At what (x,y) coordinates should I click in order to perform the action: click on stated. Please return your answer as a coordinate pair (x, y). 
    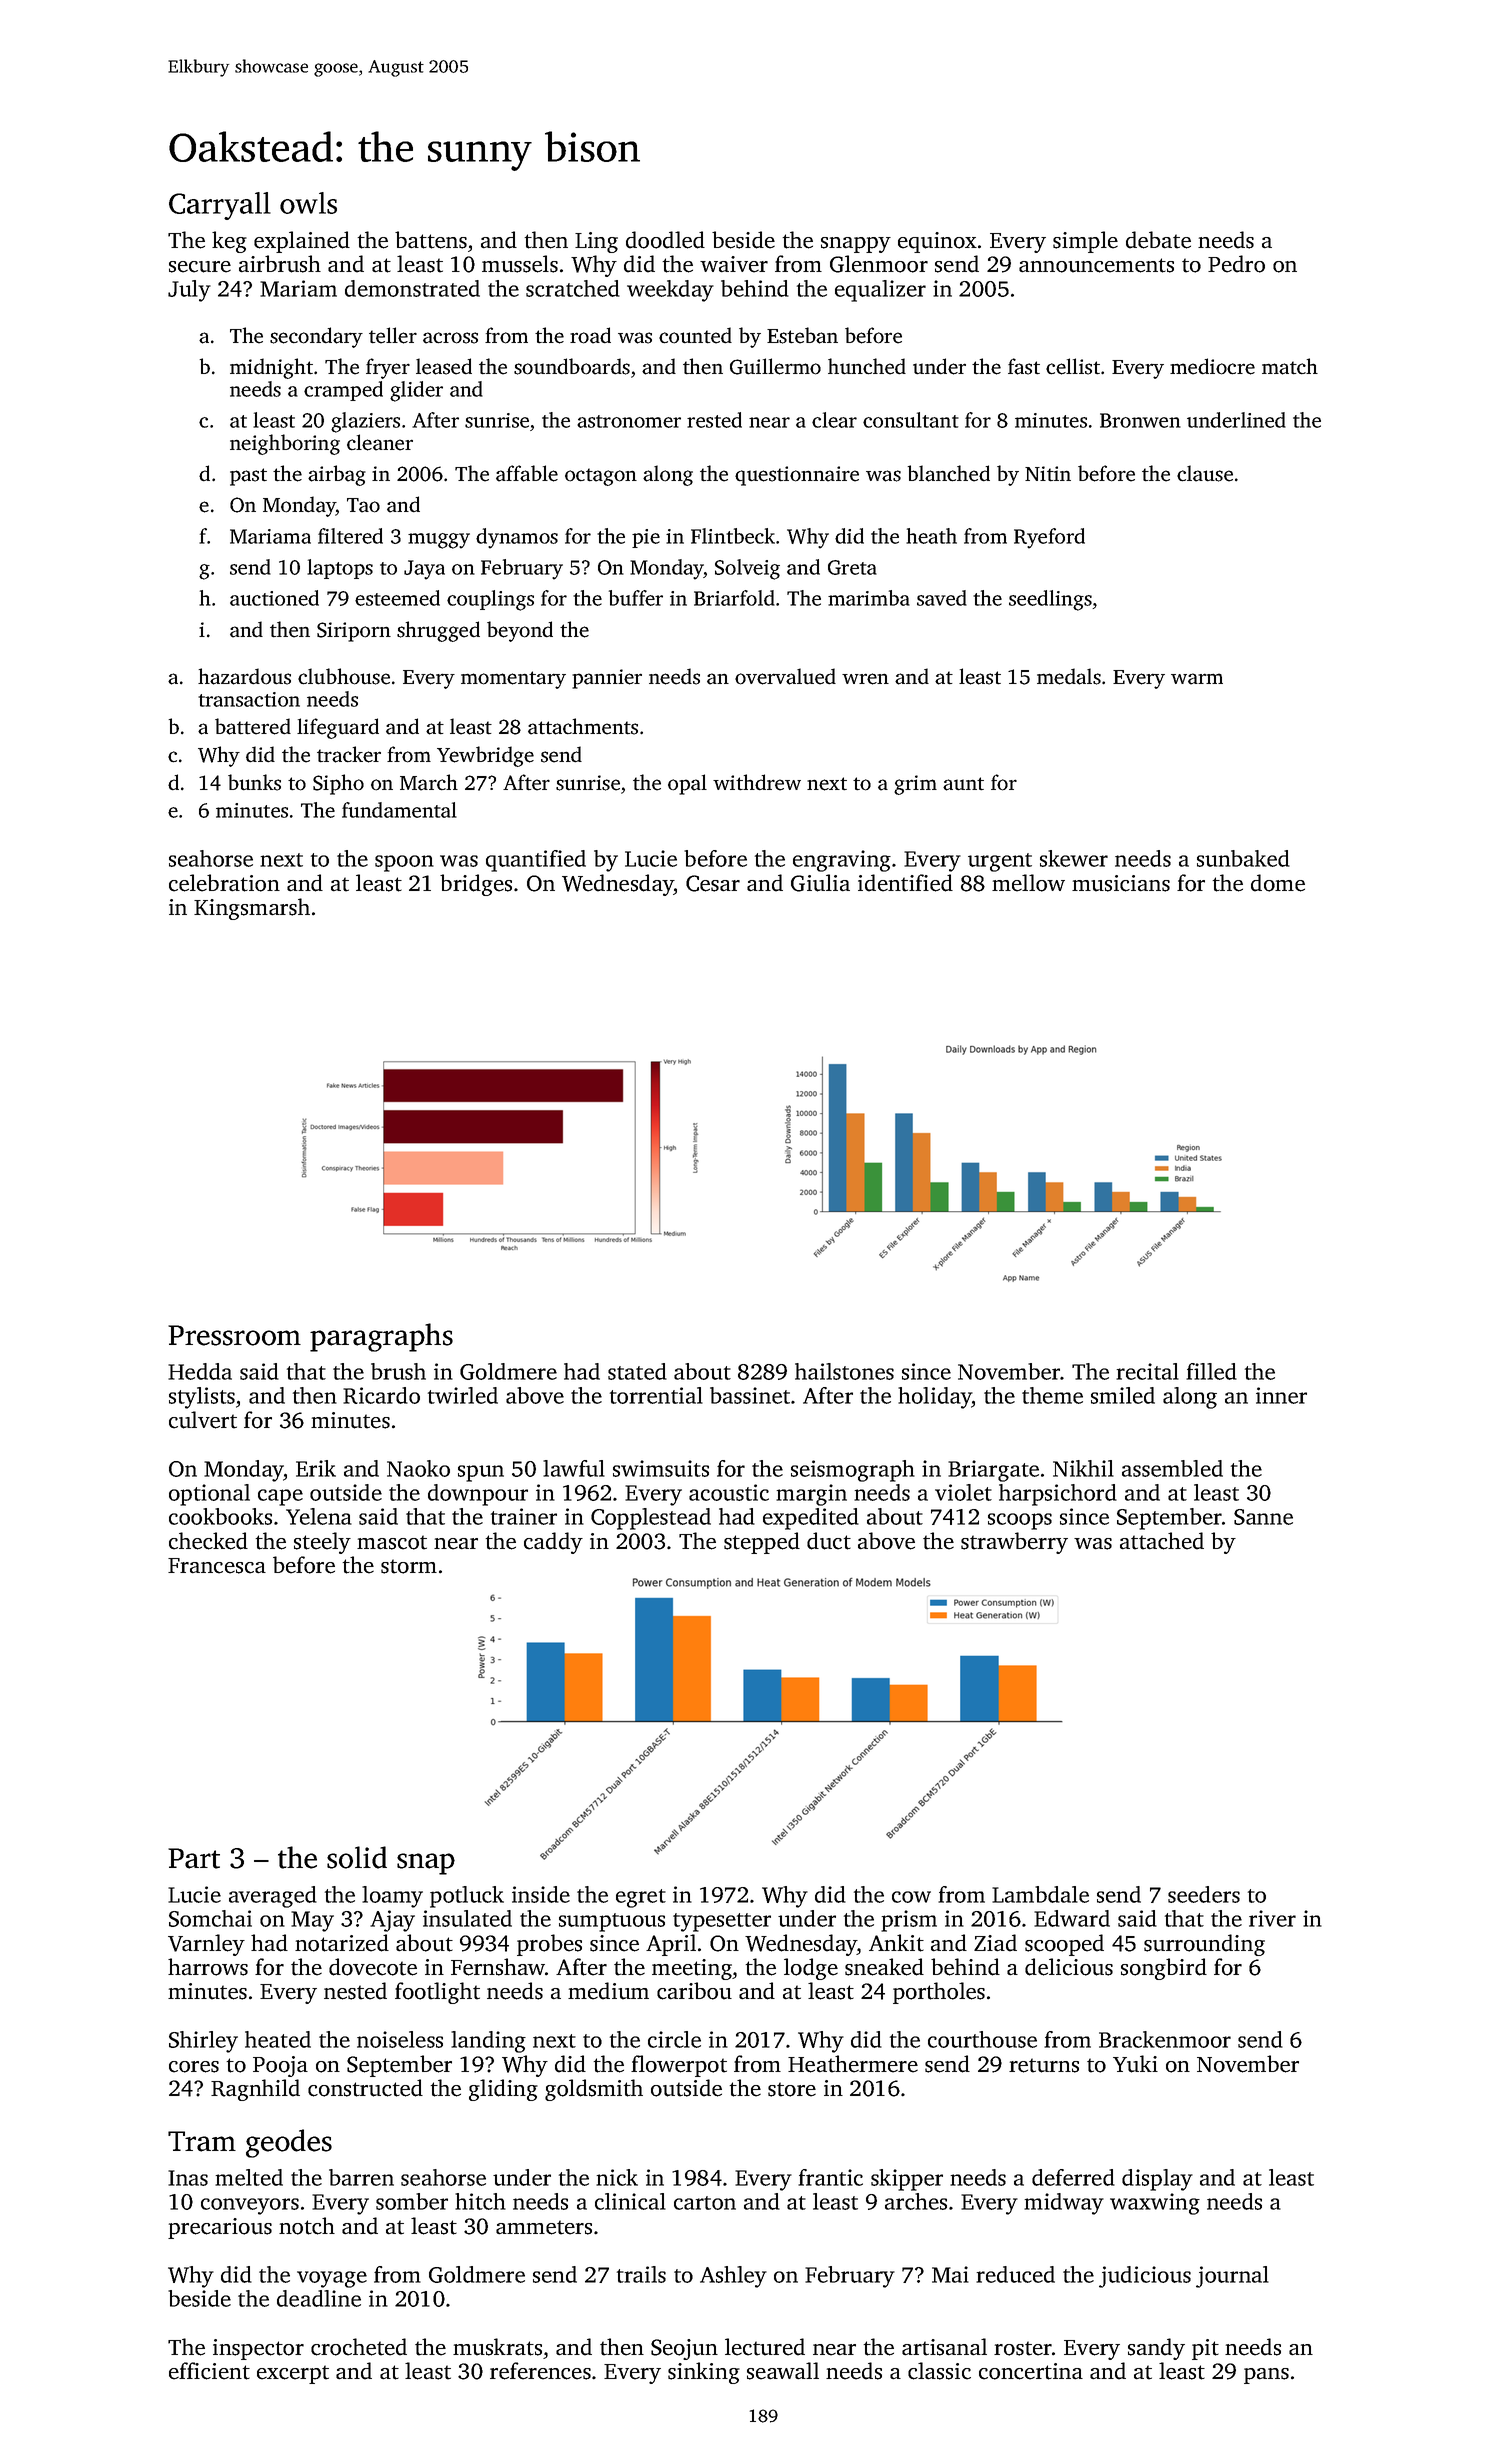
    Looking at the image, I should click on (637, 1371).
